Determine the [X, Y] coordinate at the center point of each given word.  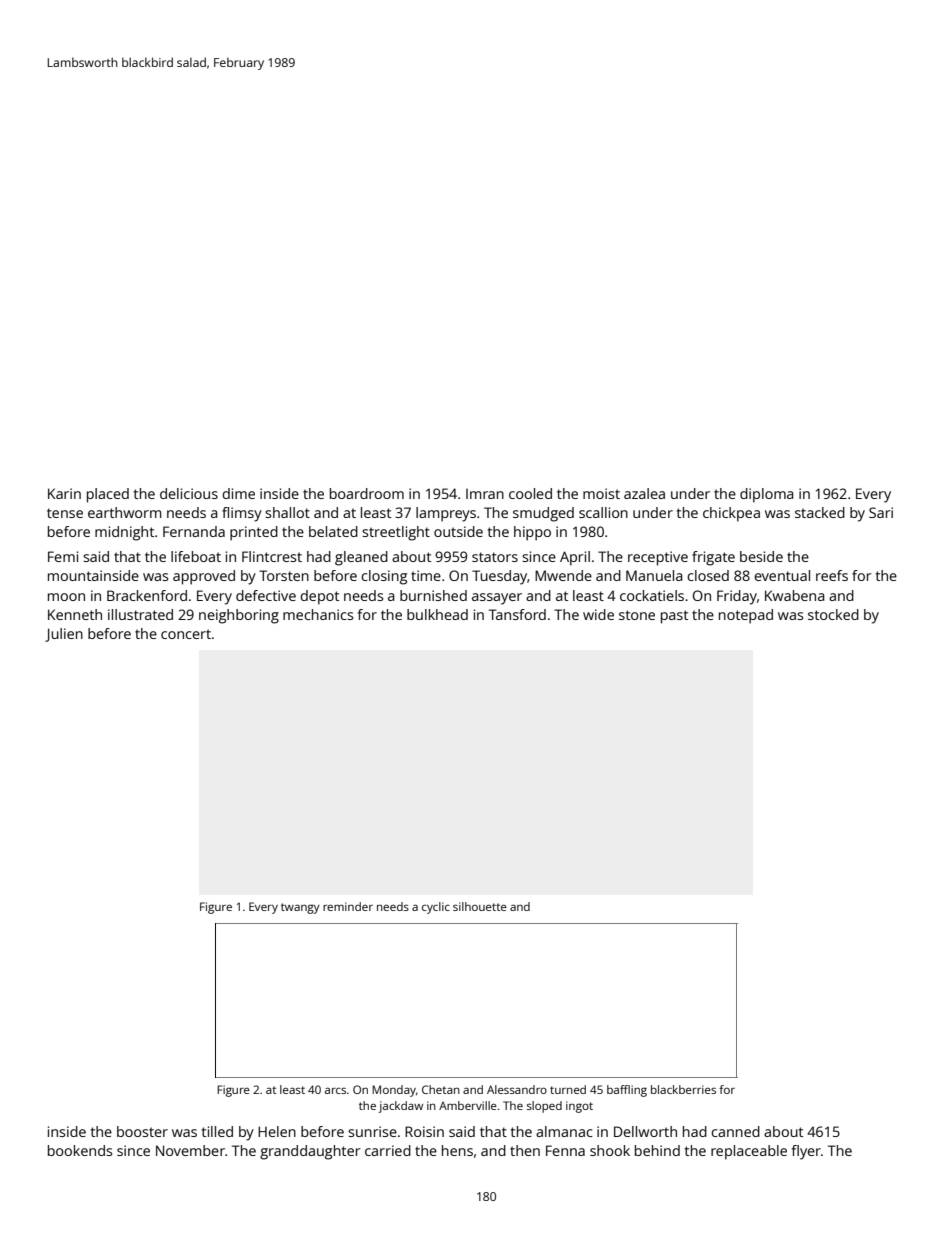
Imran [485, 494]
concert [186, 634]
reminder [348, 906]
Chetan [441, 1089]
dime [238, 493]
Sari [881, 512]
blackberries [683, 1089]
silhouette [480, 906]
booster [142, 1131]
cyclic [436, 908]
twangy [300, 908]
